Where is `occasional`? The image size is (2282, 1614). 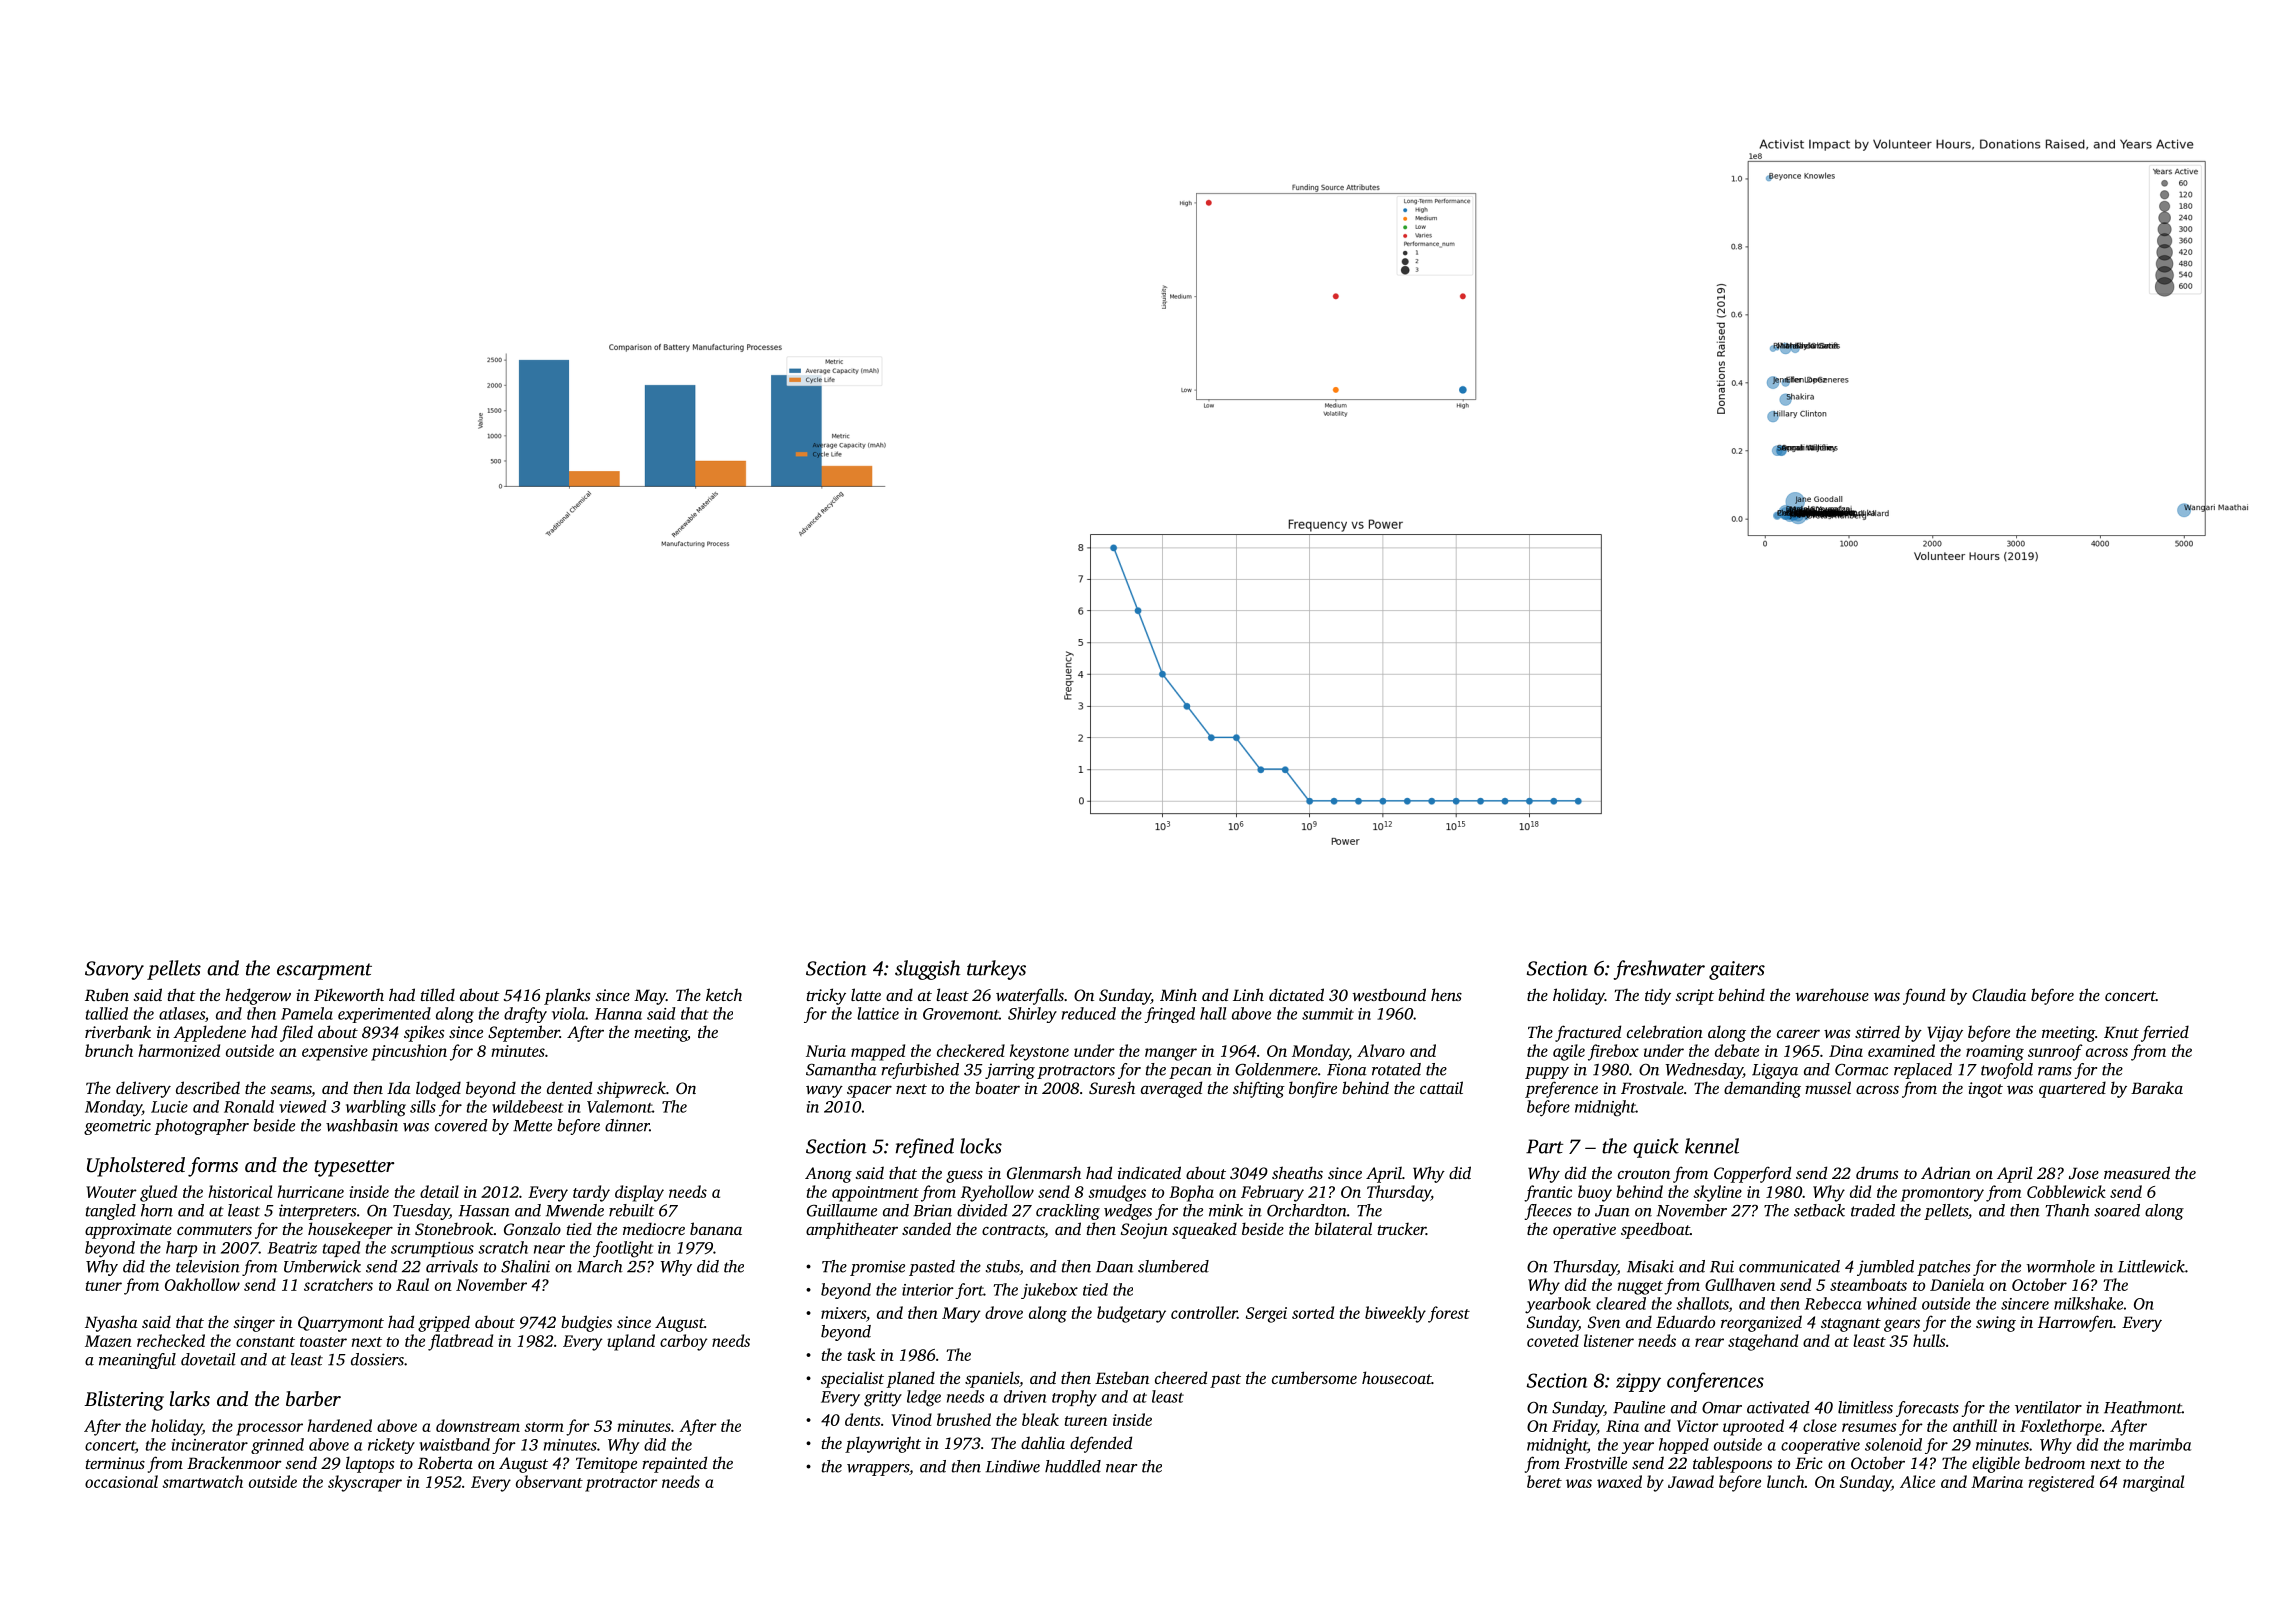 occasional is located at coordinates (121, 1481).
